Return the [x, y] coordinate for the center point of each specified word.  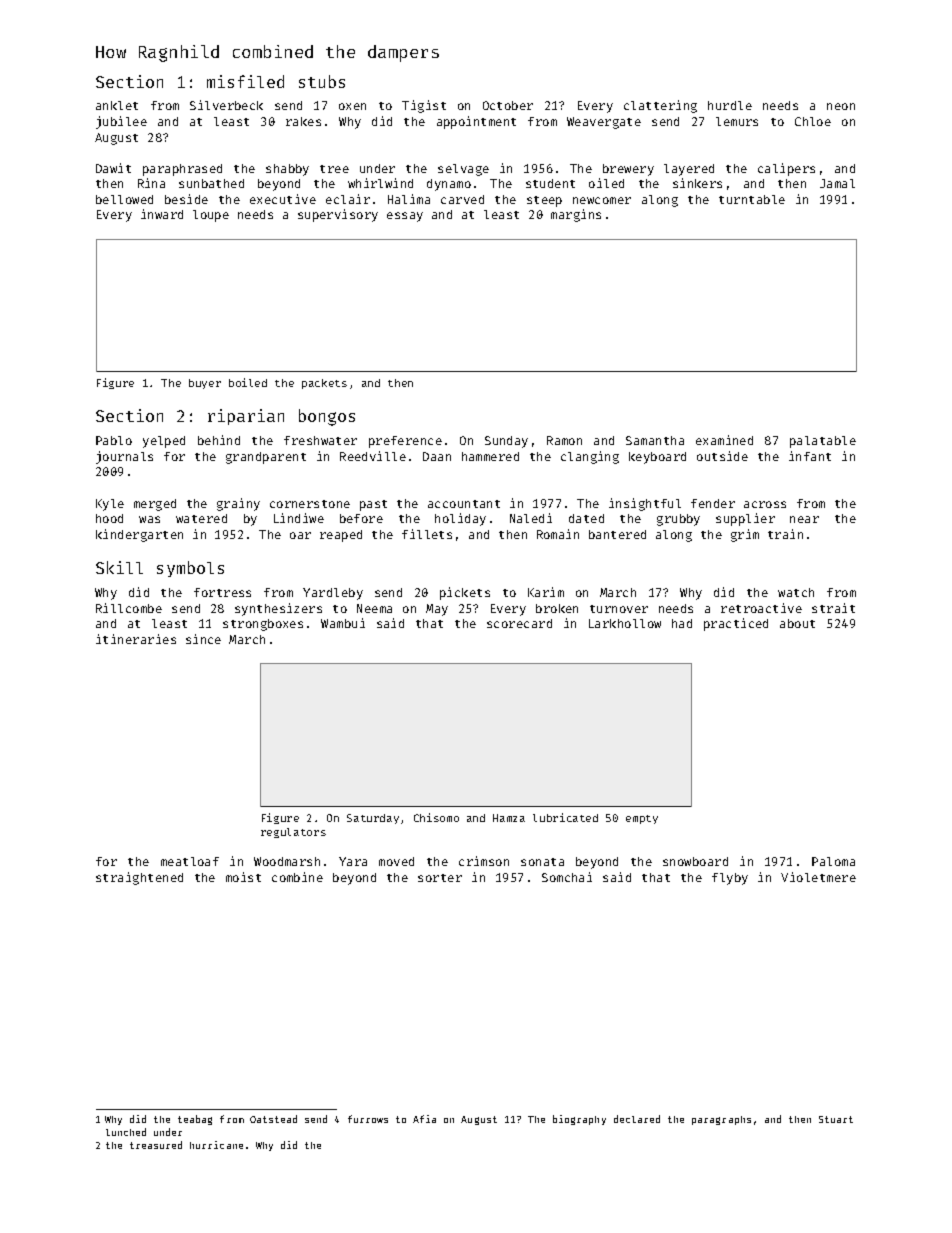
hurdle [730, 105]
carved [462, 199]
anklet [117, 105]
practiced [736, 624]
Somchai [567, 877]
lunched [126, 1132]
